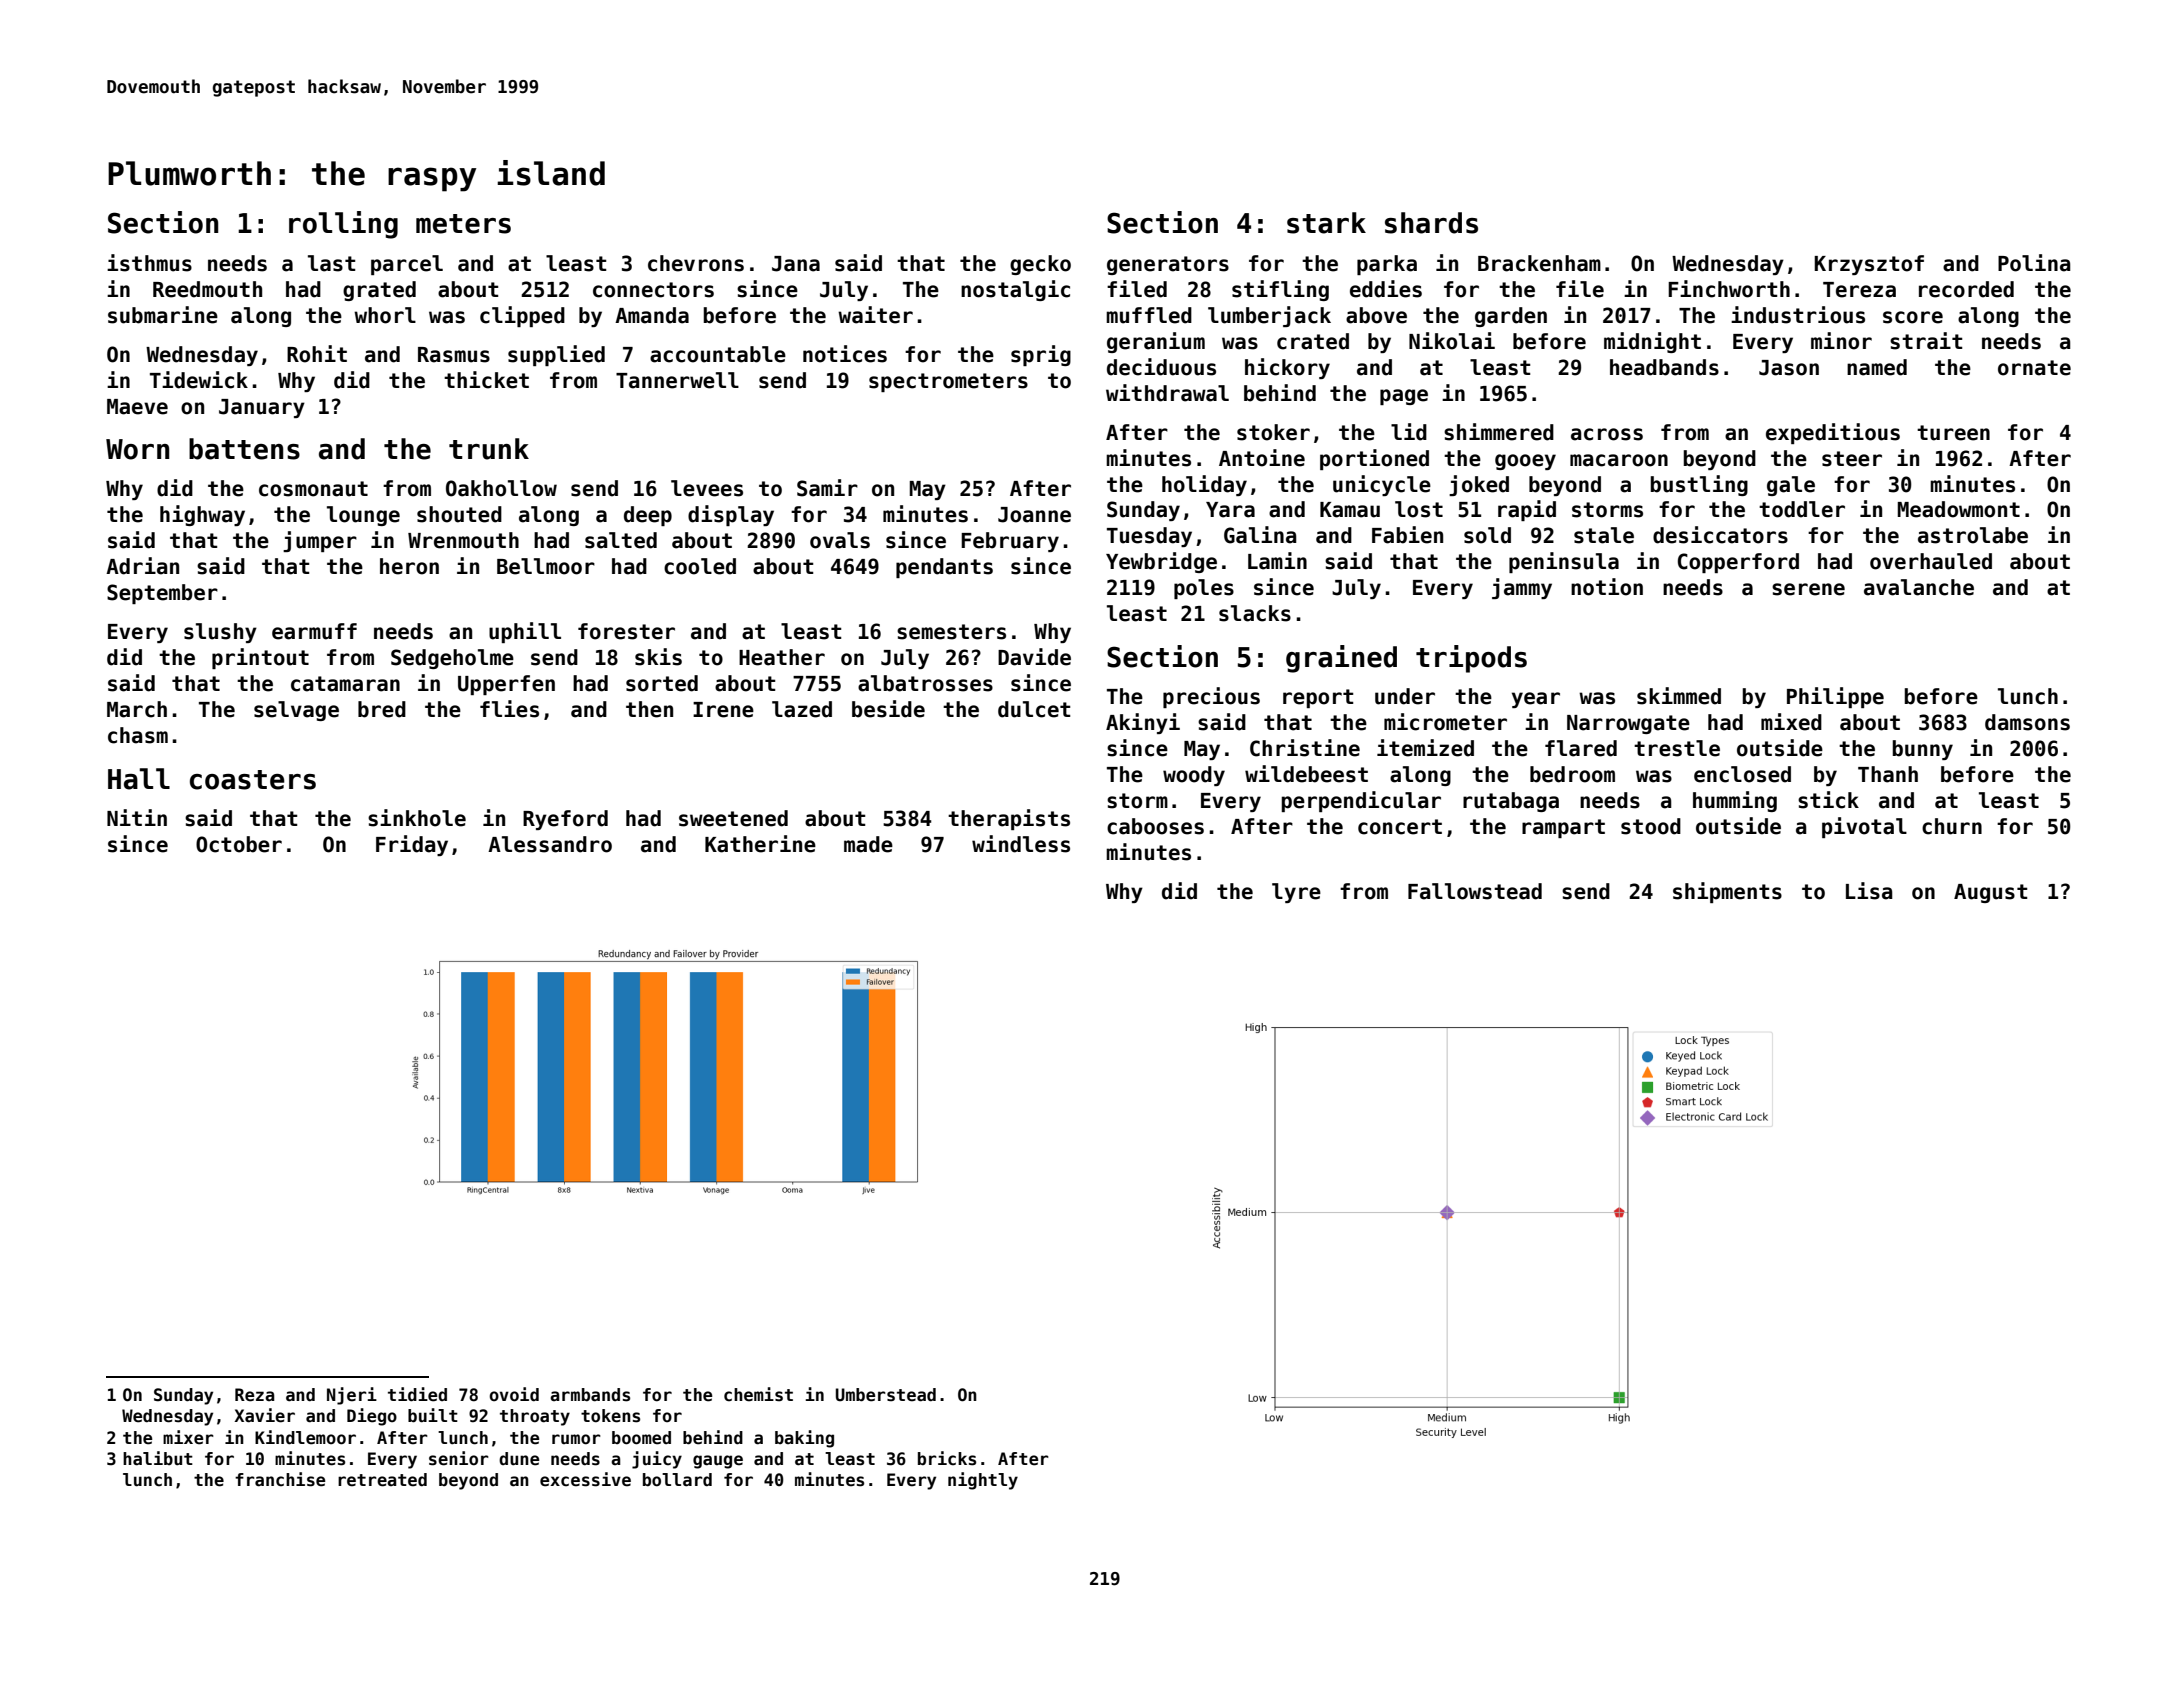 The height and width of the page is (1683, 2178). Describe the element at coordinates (983, 1481) in the page. I see `nightly` at that location.
